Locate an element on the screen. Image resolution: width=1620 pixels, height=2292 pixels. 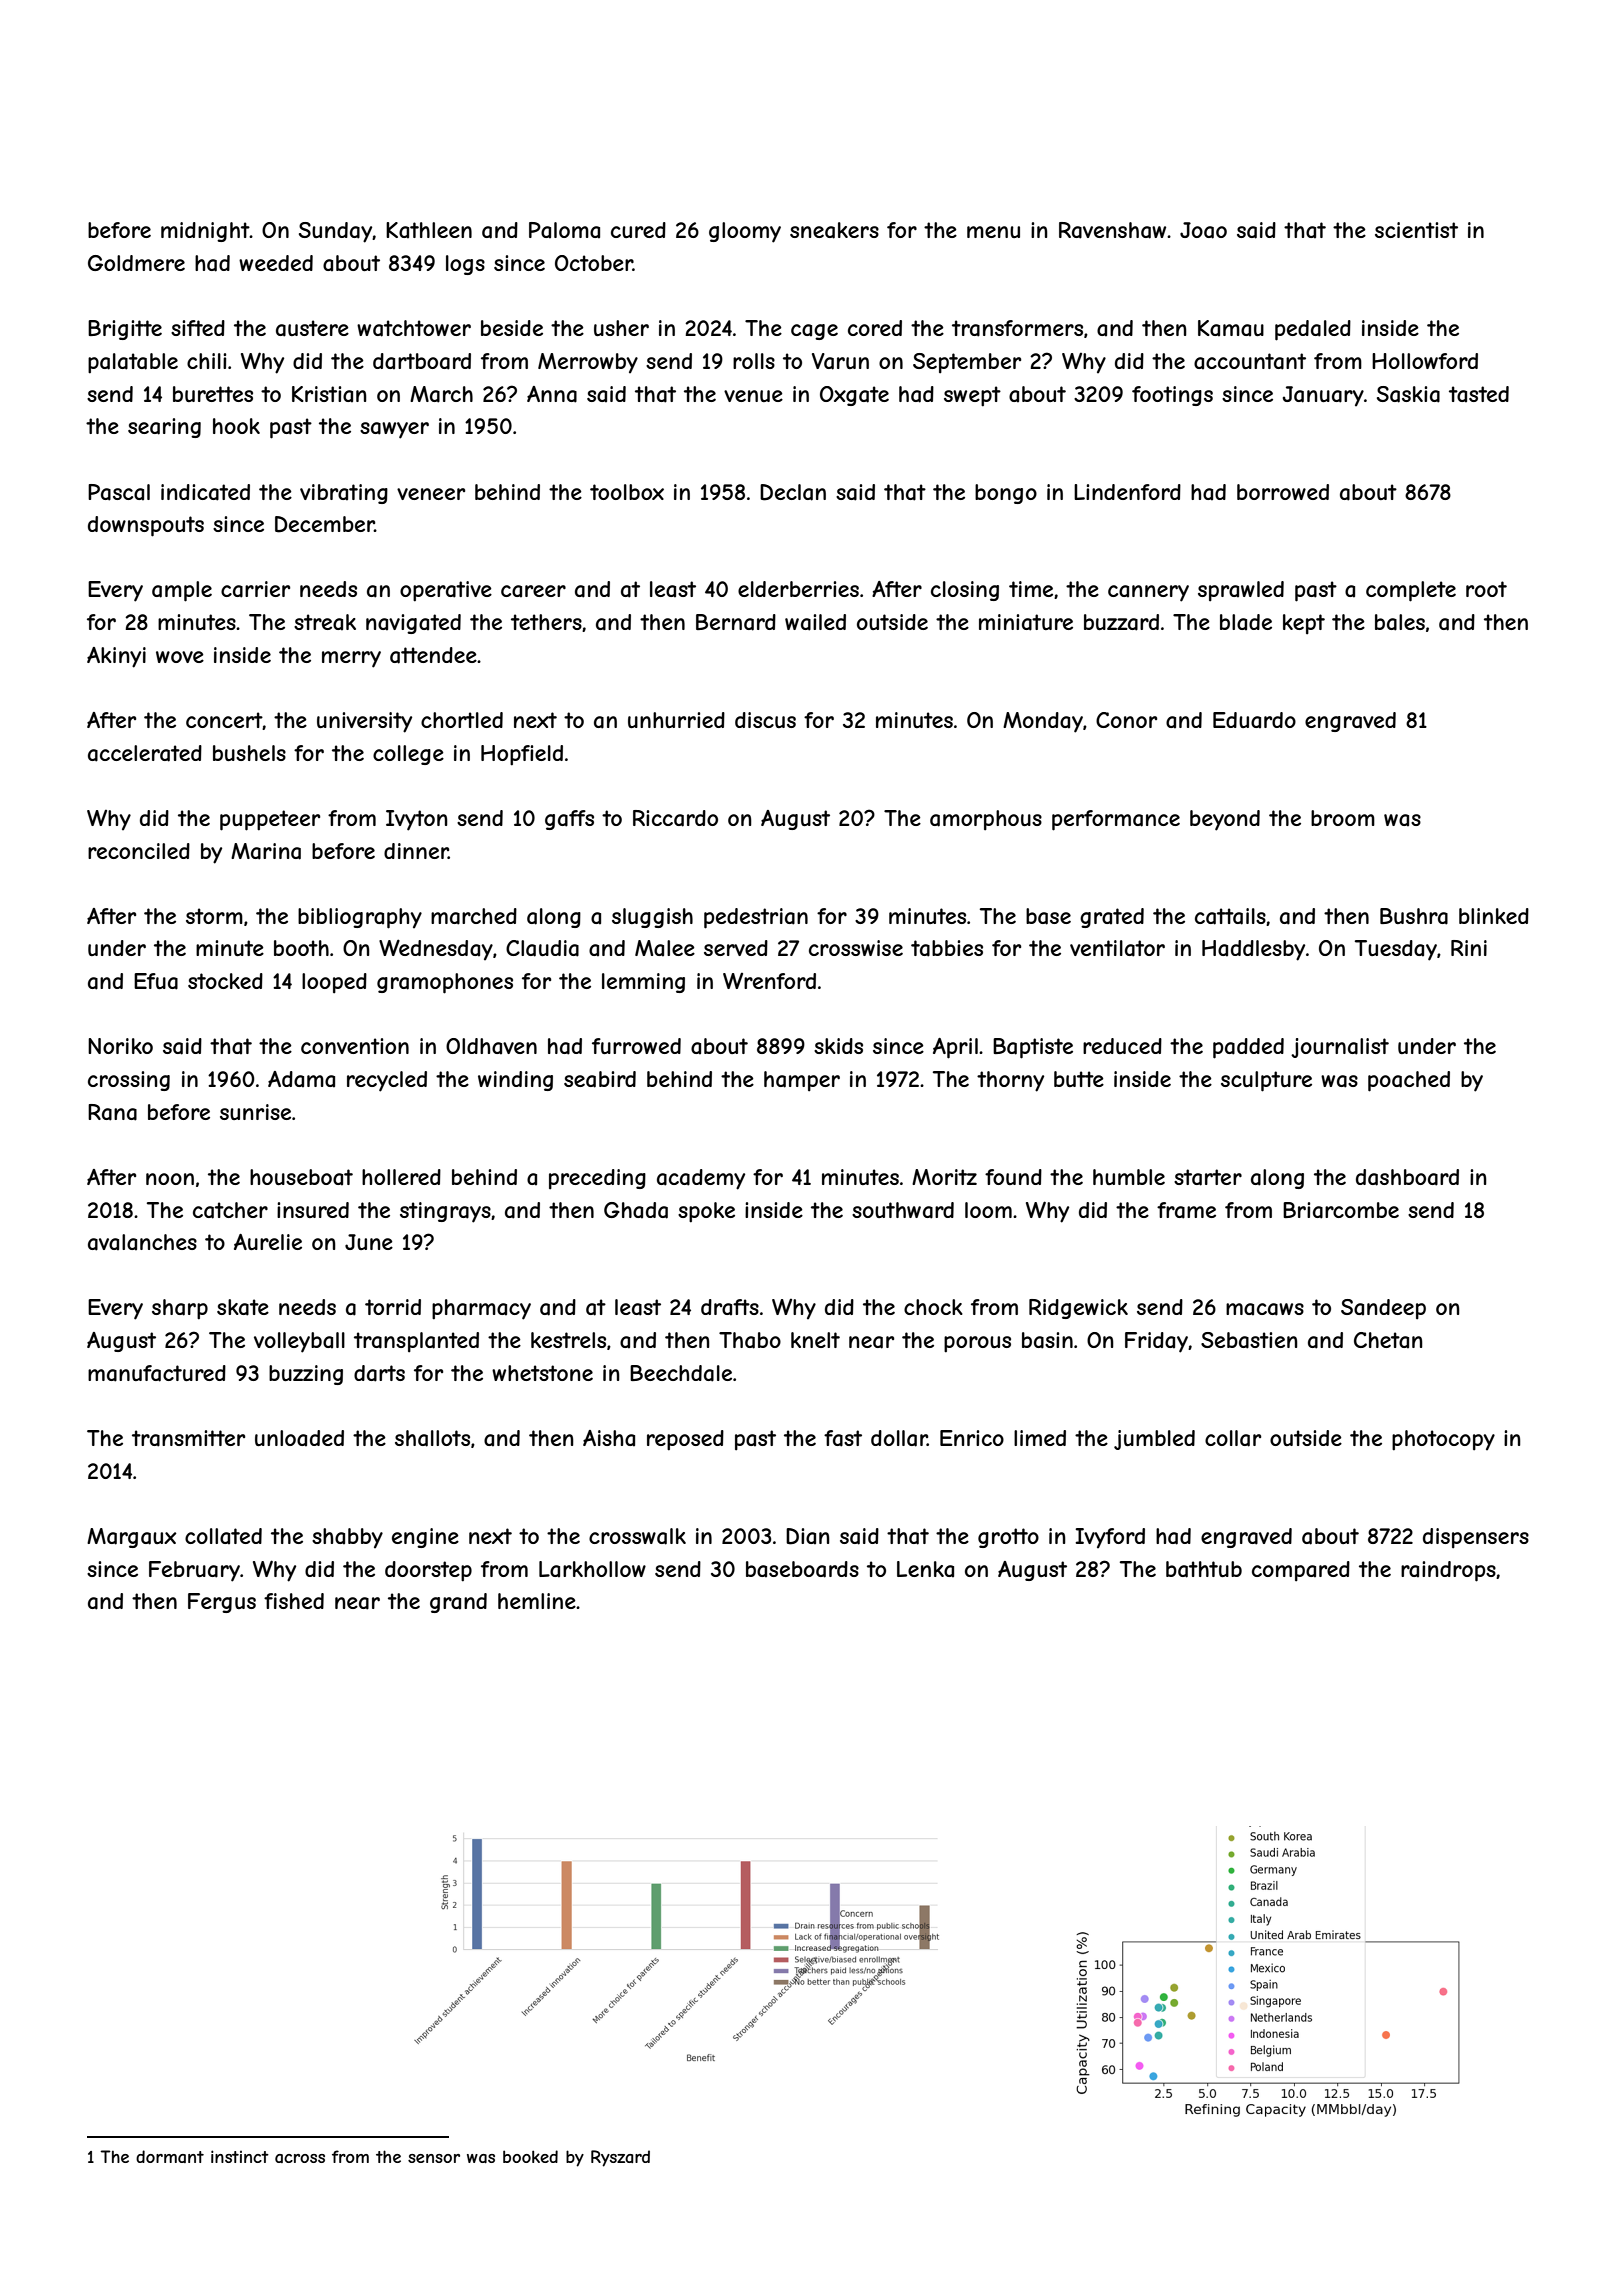
palatable is located at coordinates (133, 363).
